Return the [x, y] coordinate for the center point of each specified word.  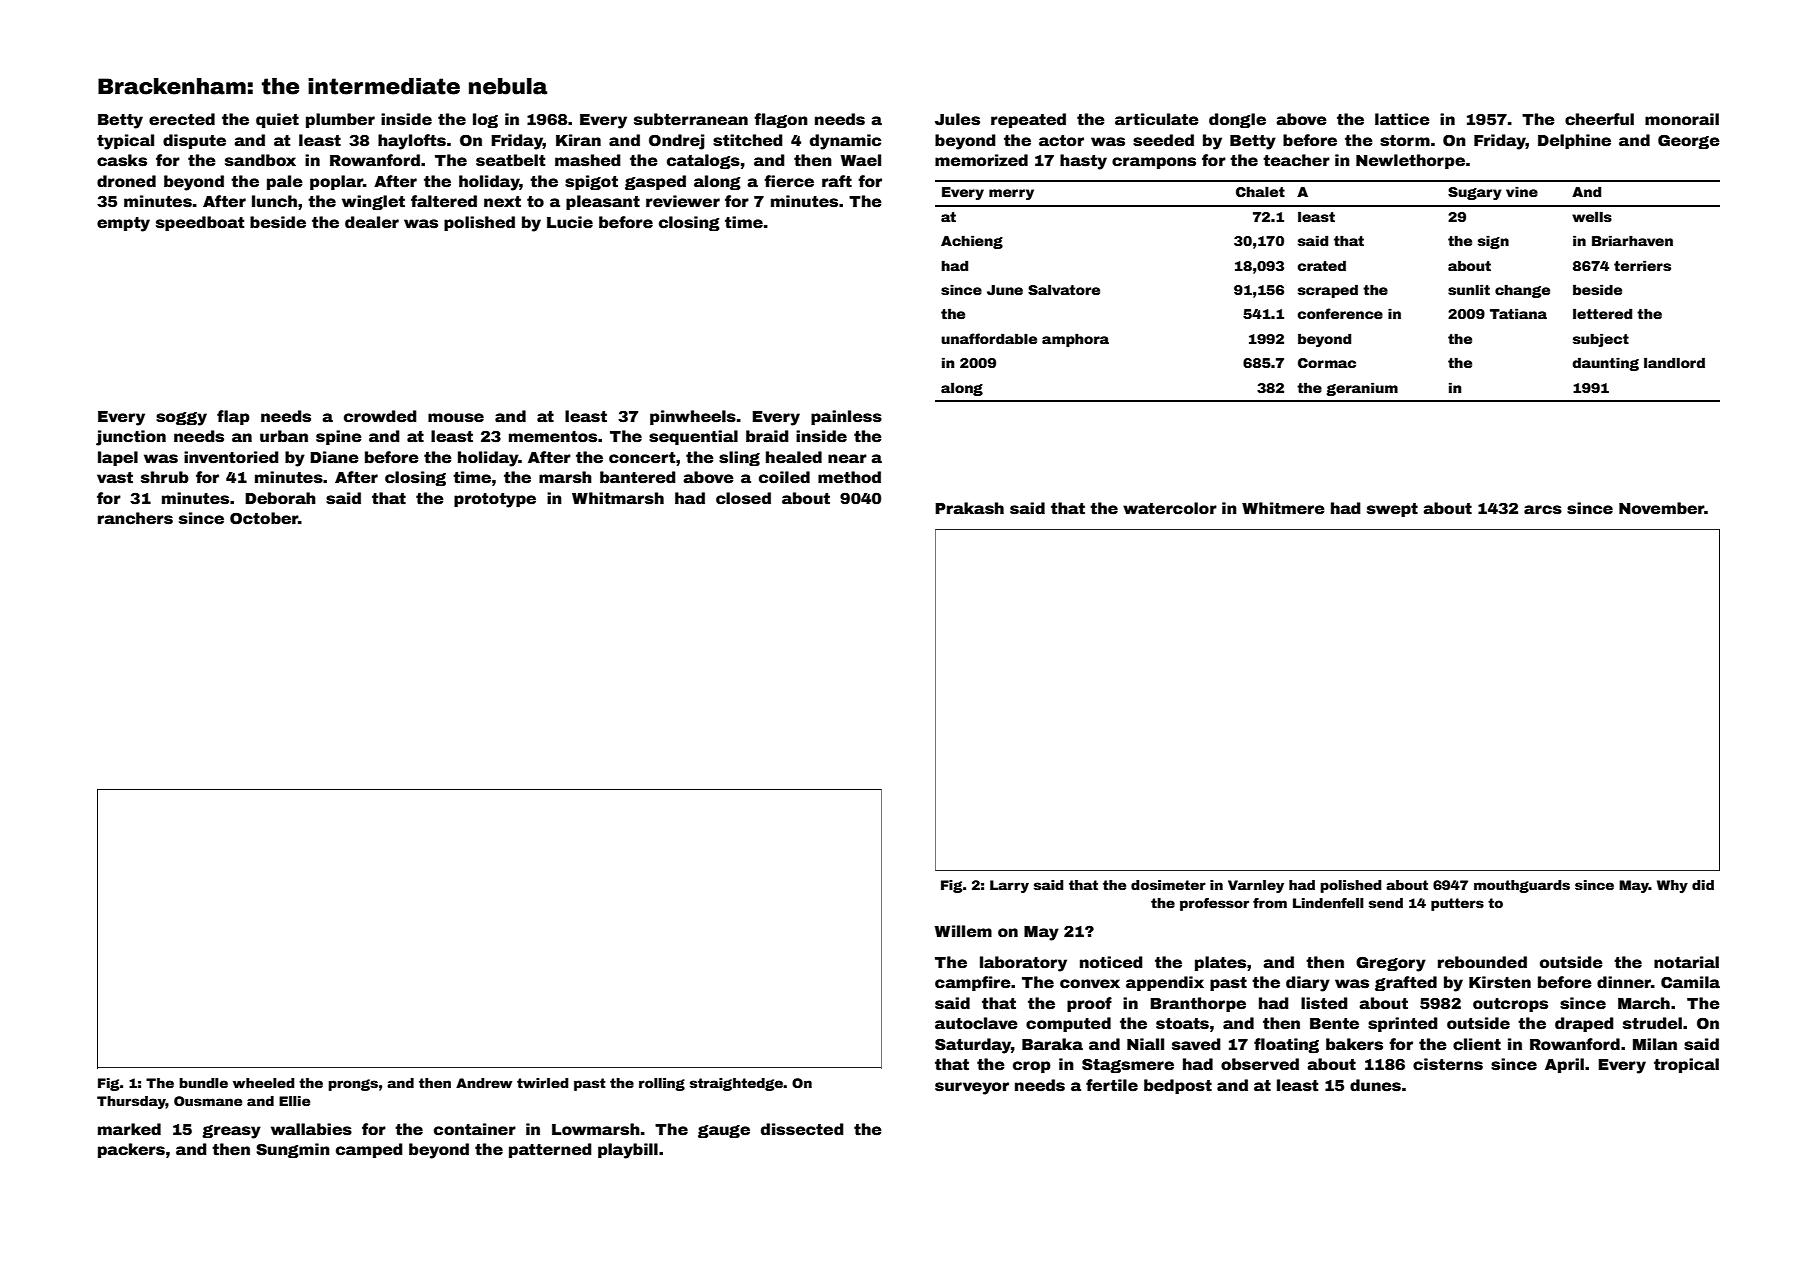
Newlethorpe [1410, 161]
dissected [802, 1129]
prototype [495, 500]
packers [131, 1150]
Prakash [969, 508]
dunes [1375, 1085]
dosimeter [1168, 885]
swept [1392, 510]
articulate [1157, 119]
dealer [372, 222]
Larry [1009, 886]
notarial [1686, 962]
